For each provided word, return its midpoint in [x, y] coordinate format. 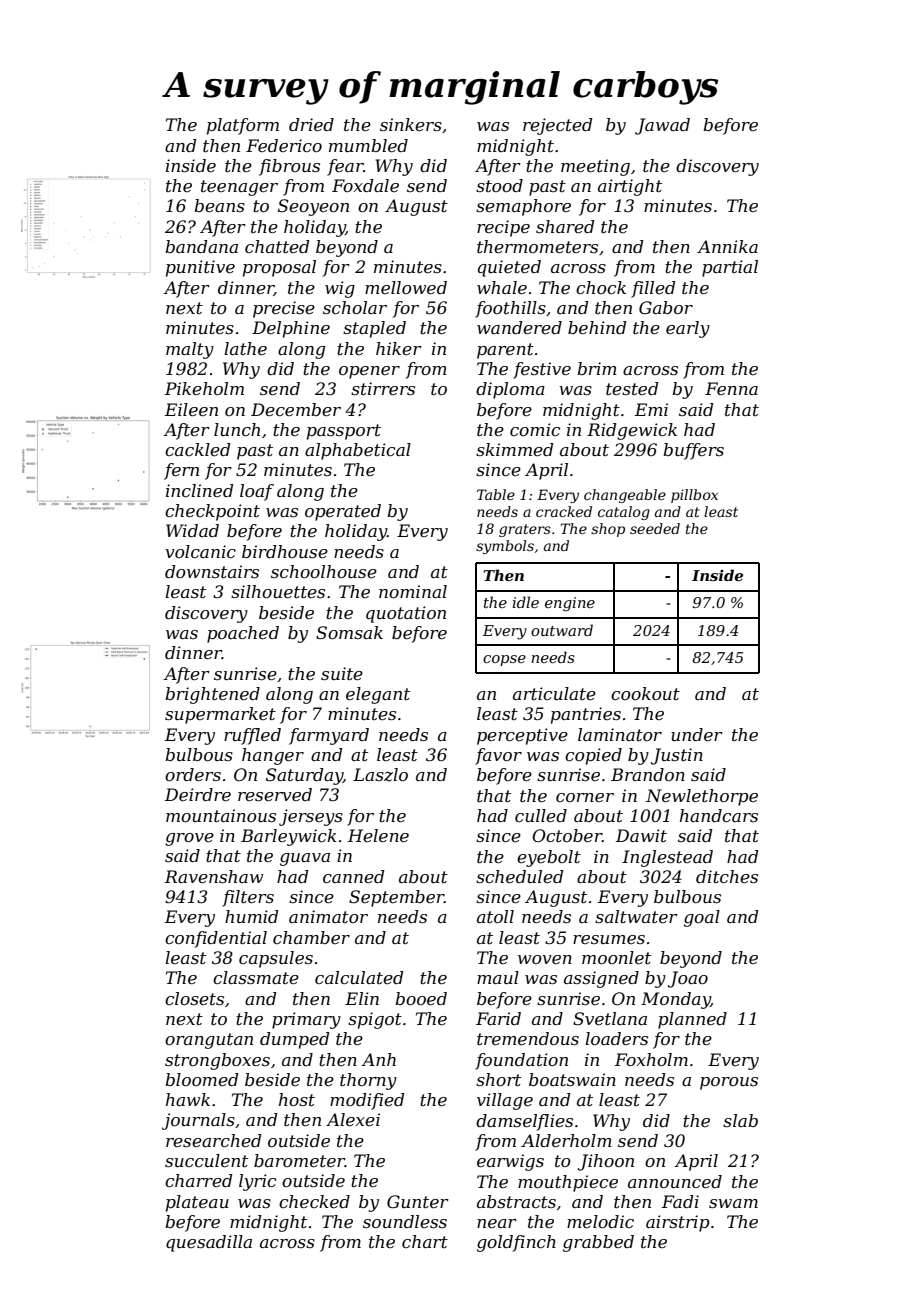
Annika [727, 246]
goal [702, 918]
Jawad [662, 126]
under [697, 734]
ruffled [252, 736]
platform [243, 126]
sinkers [411, 124]
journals [198, 1121]
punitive [200, 268]
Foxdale [365, 185]
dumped [294, 1040]
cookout [645, 693]
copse [504, 660]
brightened [212, 695]
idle [526, 602]
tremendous [528, 1038]
